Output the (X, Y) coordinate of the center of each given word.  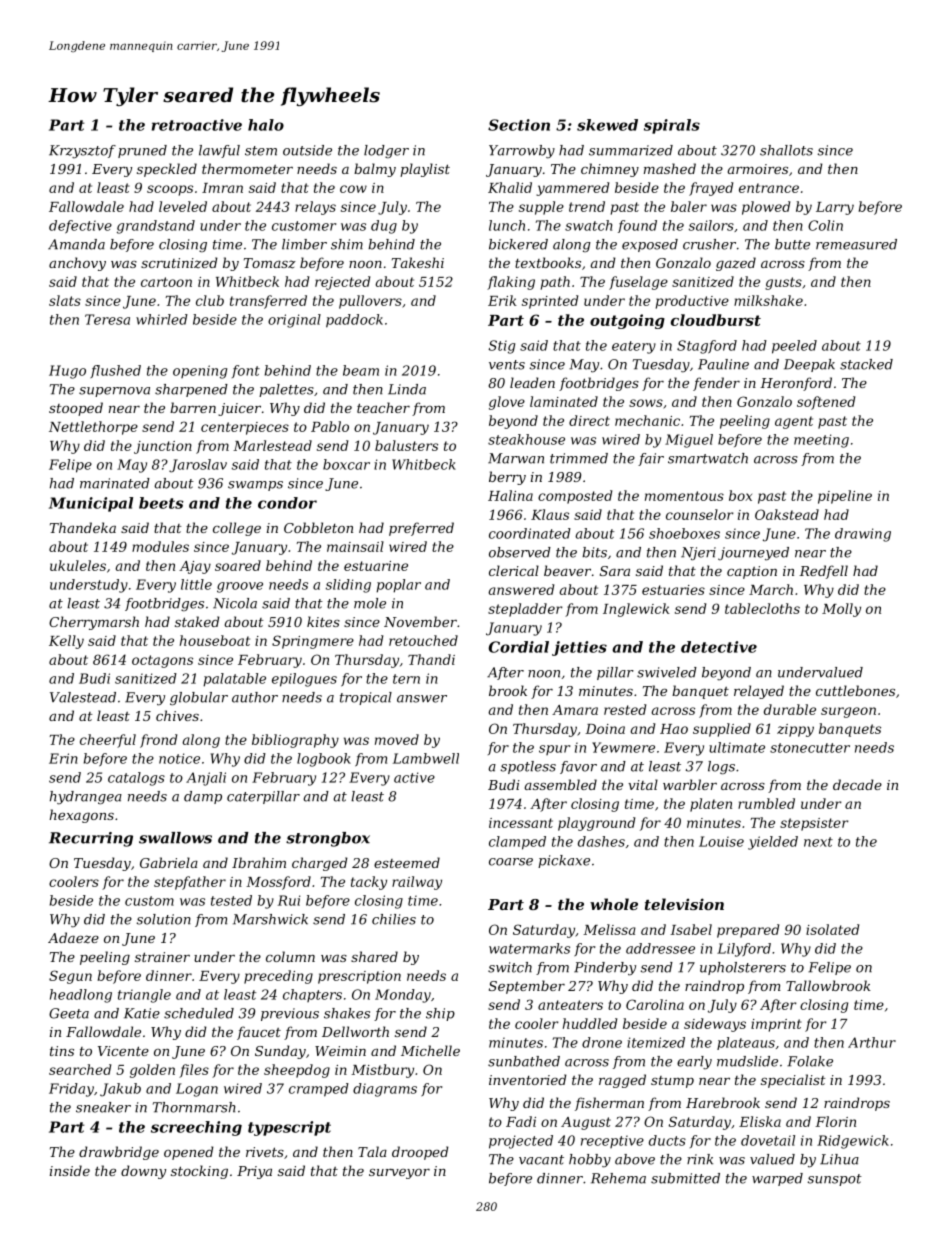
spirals (672, 126)
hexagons (82, 816)
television (684, 904)
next (818, 842)
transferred (268, 302)
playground (596, 824)
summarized (631, 150)
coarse (511, 862)
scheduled (199, 1013)
